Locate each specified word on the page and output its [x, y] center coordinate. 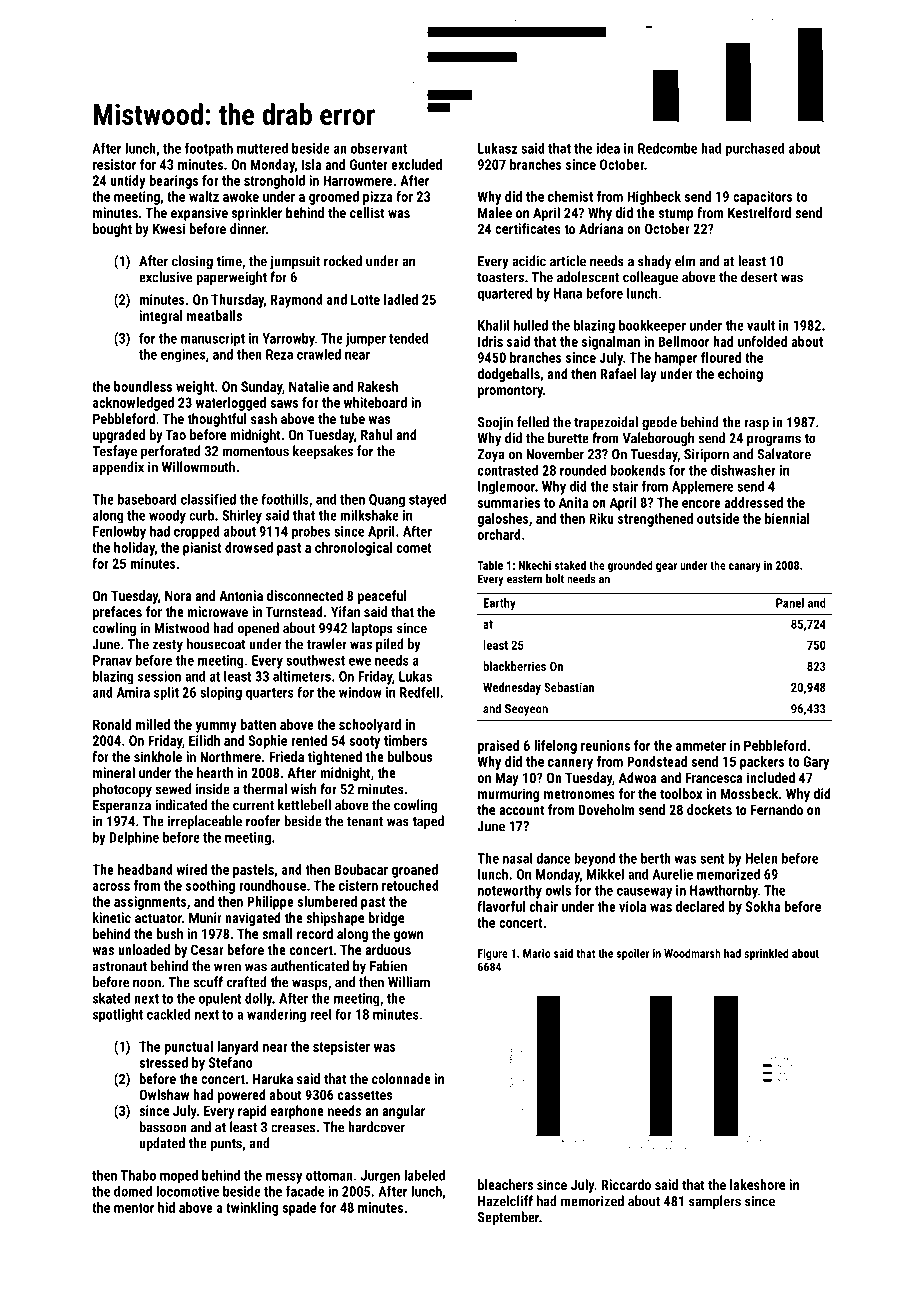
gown [408, 936]
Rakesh [377, 386]
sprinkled [766, 954]
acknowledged [133, 404]
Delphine [134, 838]
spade [299, 1209]
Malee [495, 212]
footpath [209, 150]
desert [759, 277]
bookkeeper [652, 327]
